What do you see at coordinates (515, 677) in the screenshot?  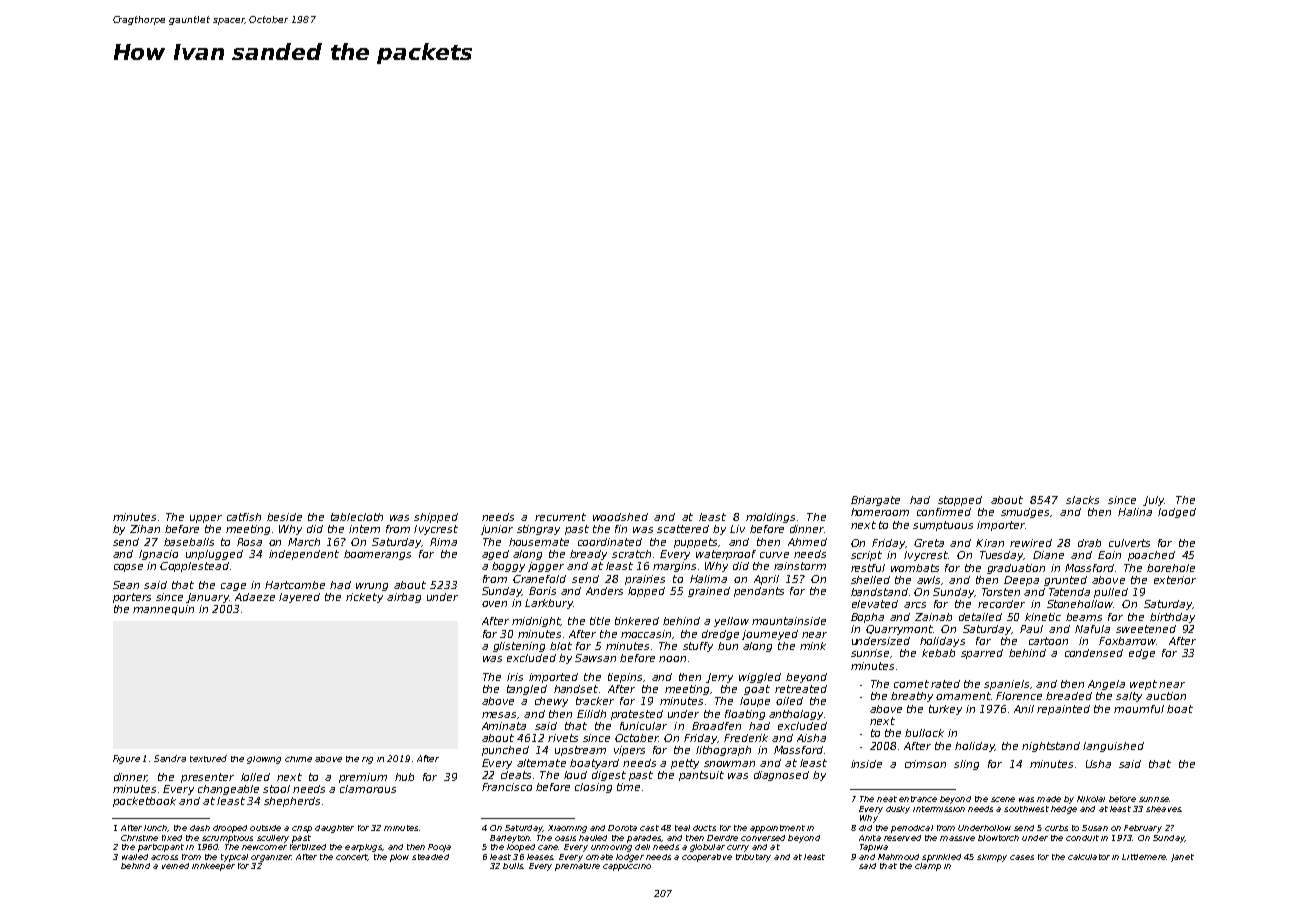 I see `iris` at bounding box center [515, 677].
